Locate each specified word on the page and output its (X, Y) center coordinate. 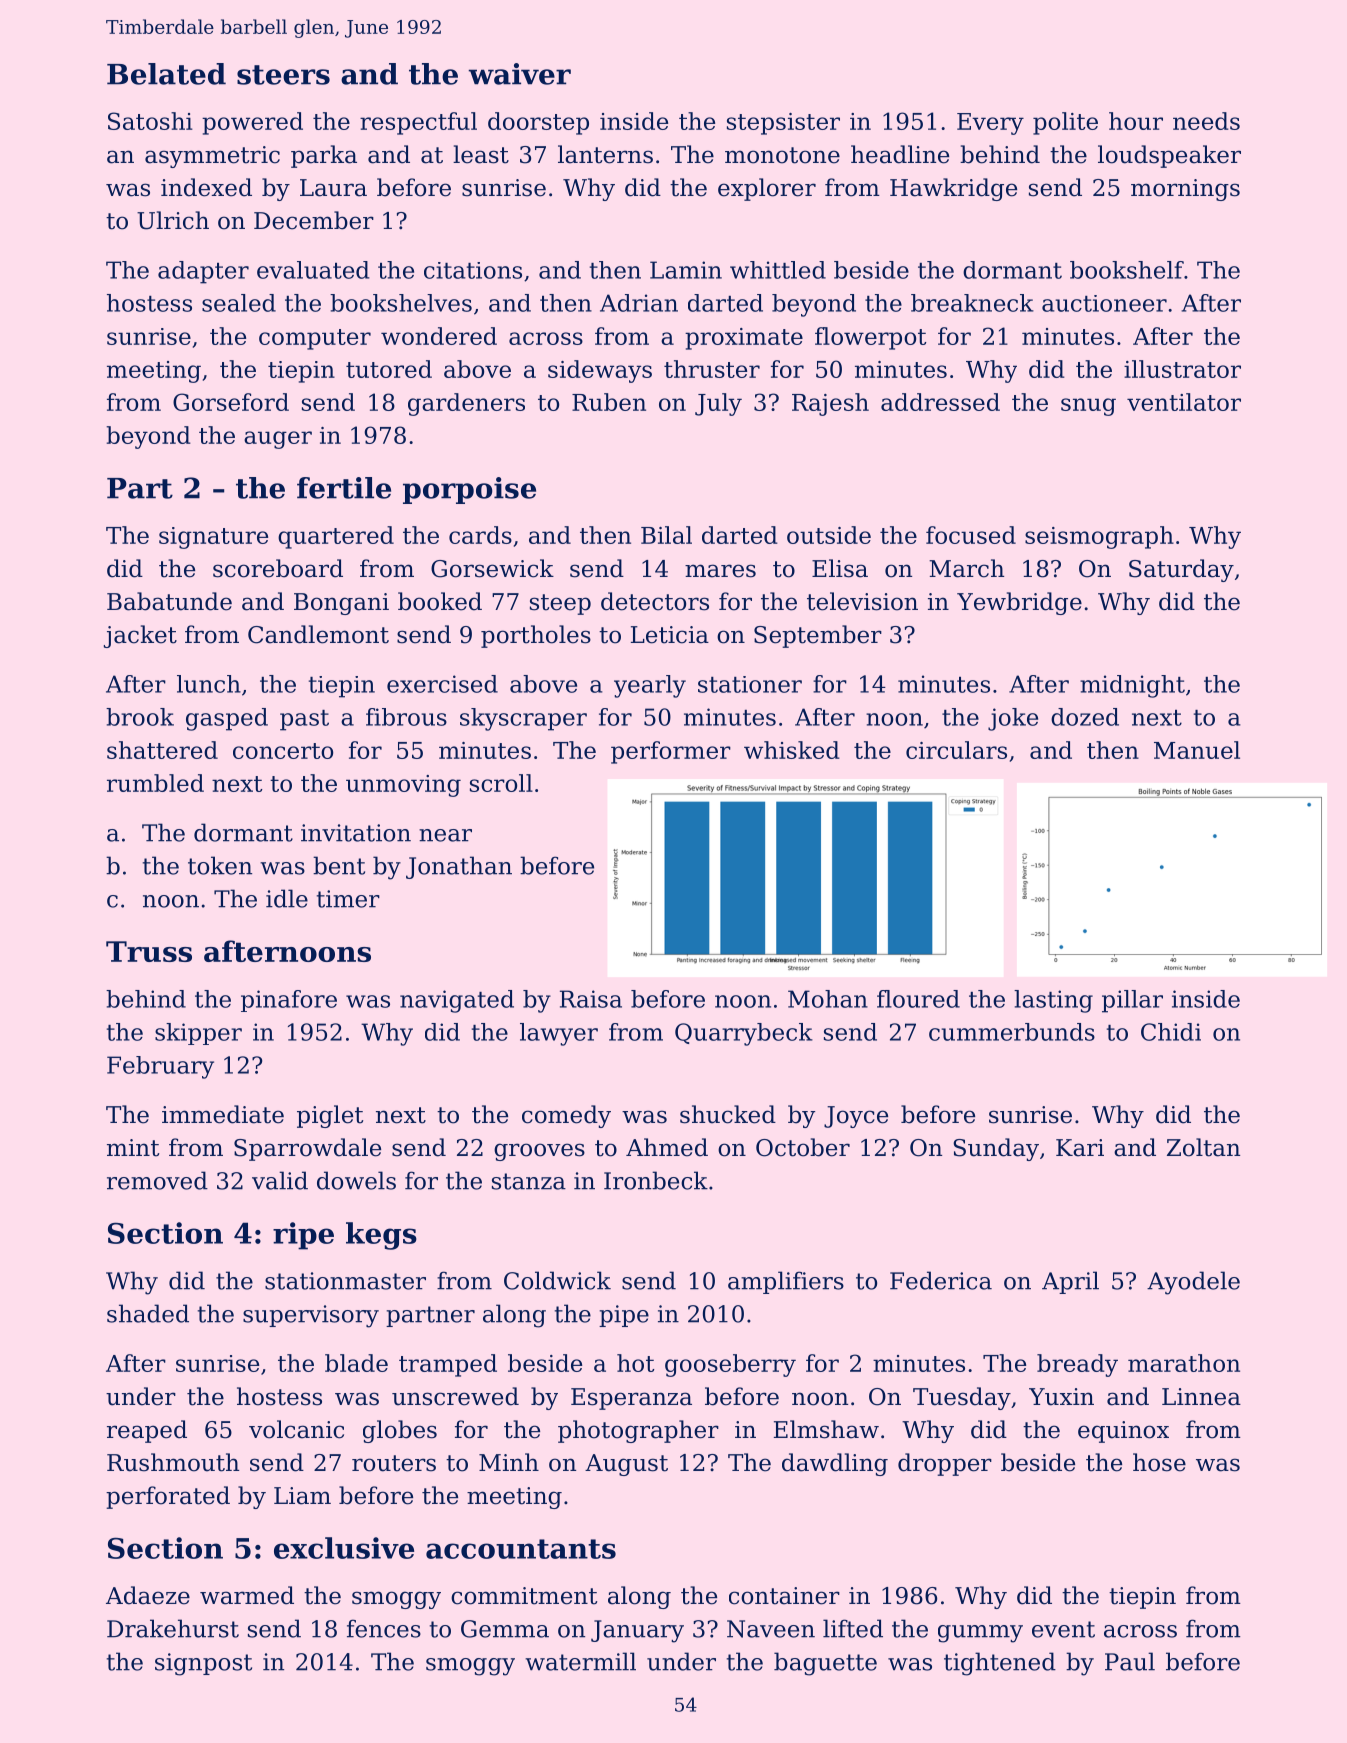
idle (287, 898)
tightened (1000, 1664)
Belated (166, 74)
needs (1206, 121)
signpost (203, 1664)
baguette (825, 1664)
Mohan (828, 999)
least (481, 154)
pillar (1132, 1001)
